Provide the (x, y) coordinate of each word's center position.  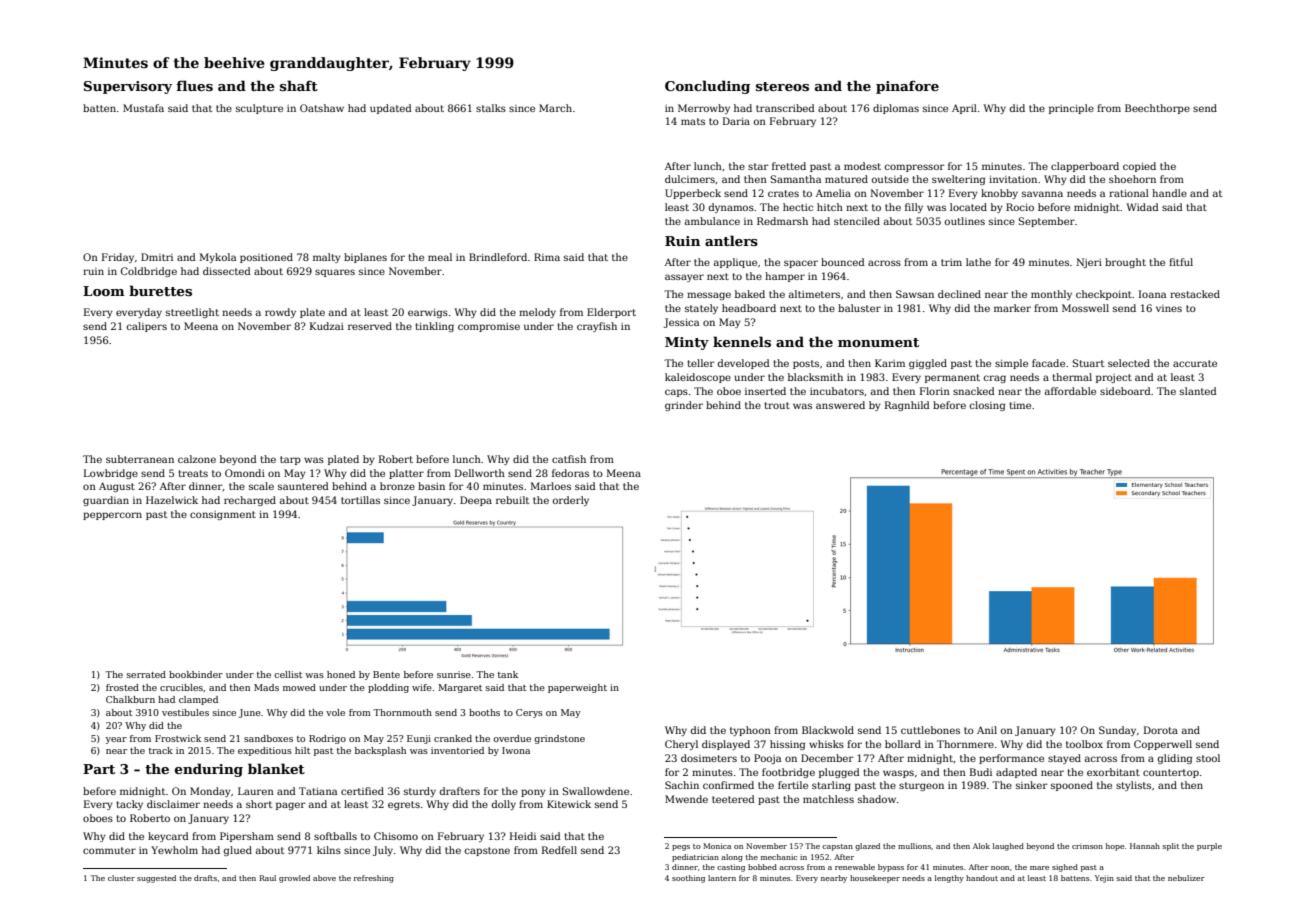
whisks (826, 744)
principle (1071, 109)
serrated (146, 674)
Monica (717, 846)
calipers (147, 327)
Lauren (256, 791)
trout (777, 405)
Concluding (707, 87)
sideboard (1125, 391)
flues (194, 85)
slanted (1198, 391)
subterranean (140, 459)
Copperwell (1163, 745)
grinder (684, 406)
